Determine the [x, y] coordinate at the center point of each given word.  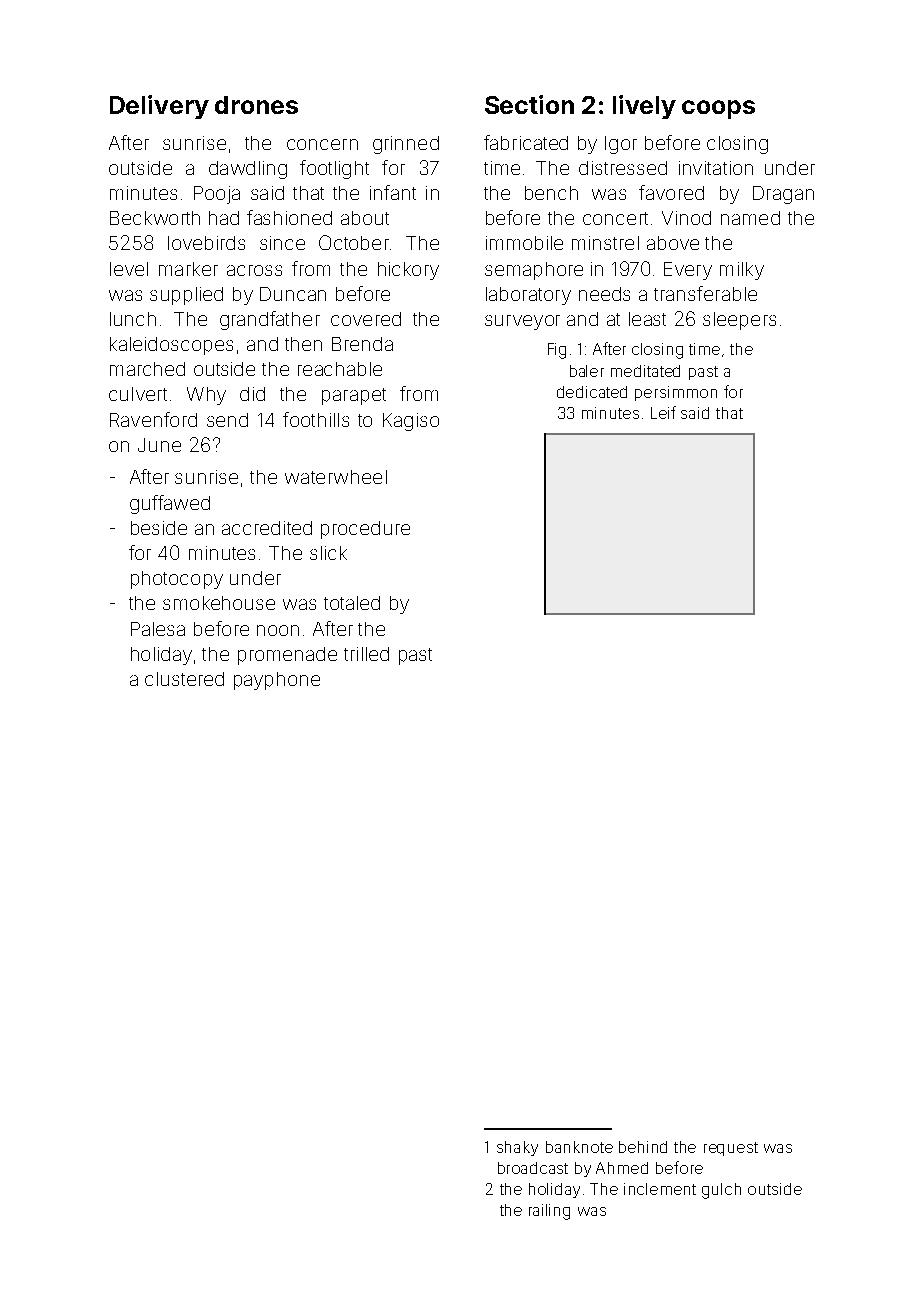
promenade [287, 656]
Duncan [293, 294]
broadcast [533, 1168]
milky [742, 271]
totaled [352, 603]
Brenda [362, 344]
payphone [277, 681]
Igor [621, 145]
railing [549, 1212]
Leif [663, 412]
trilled [366, 654]
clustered [184, 679]
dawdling [248, 170]
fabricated [526, 142]
